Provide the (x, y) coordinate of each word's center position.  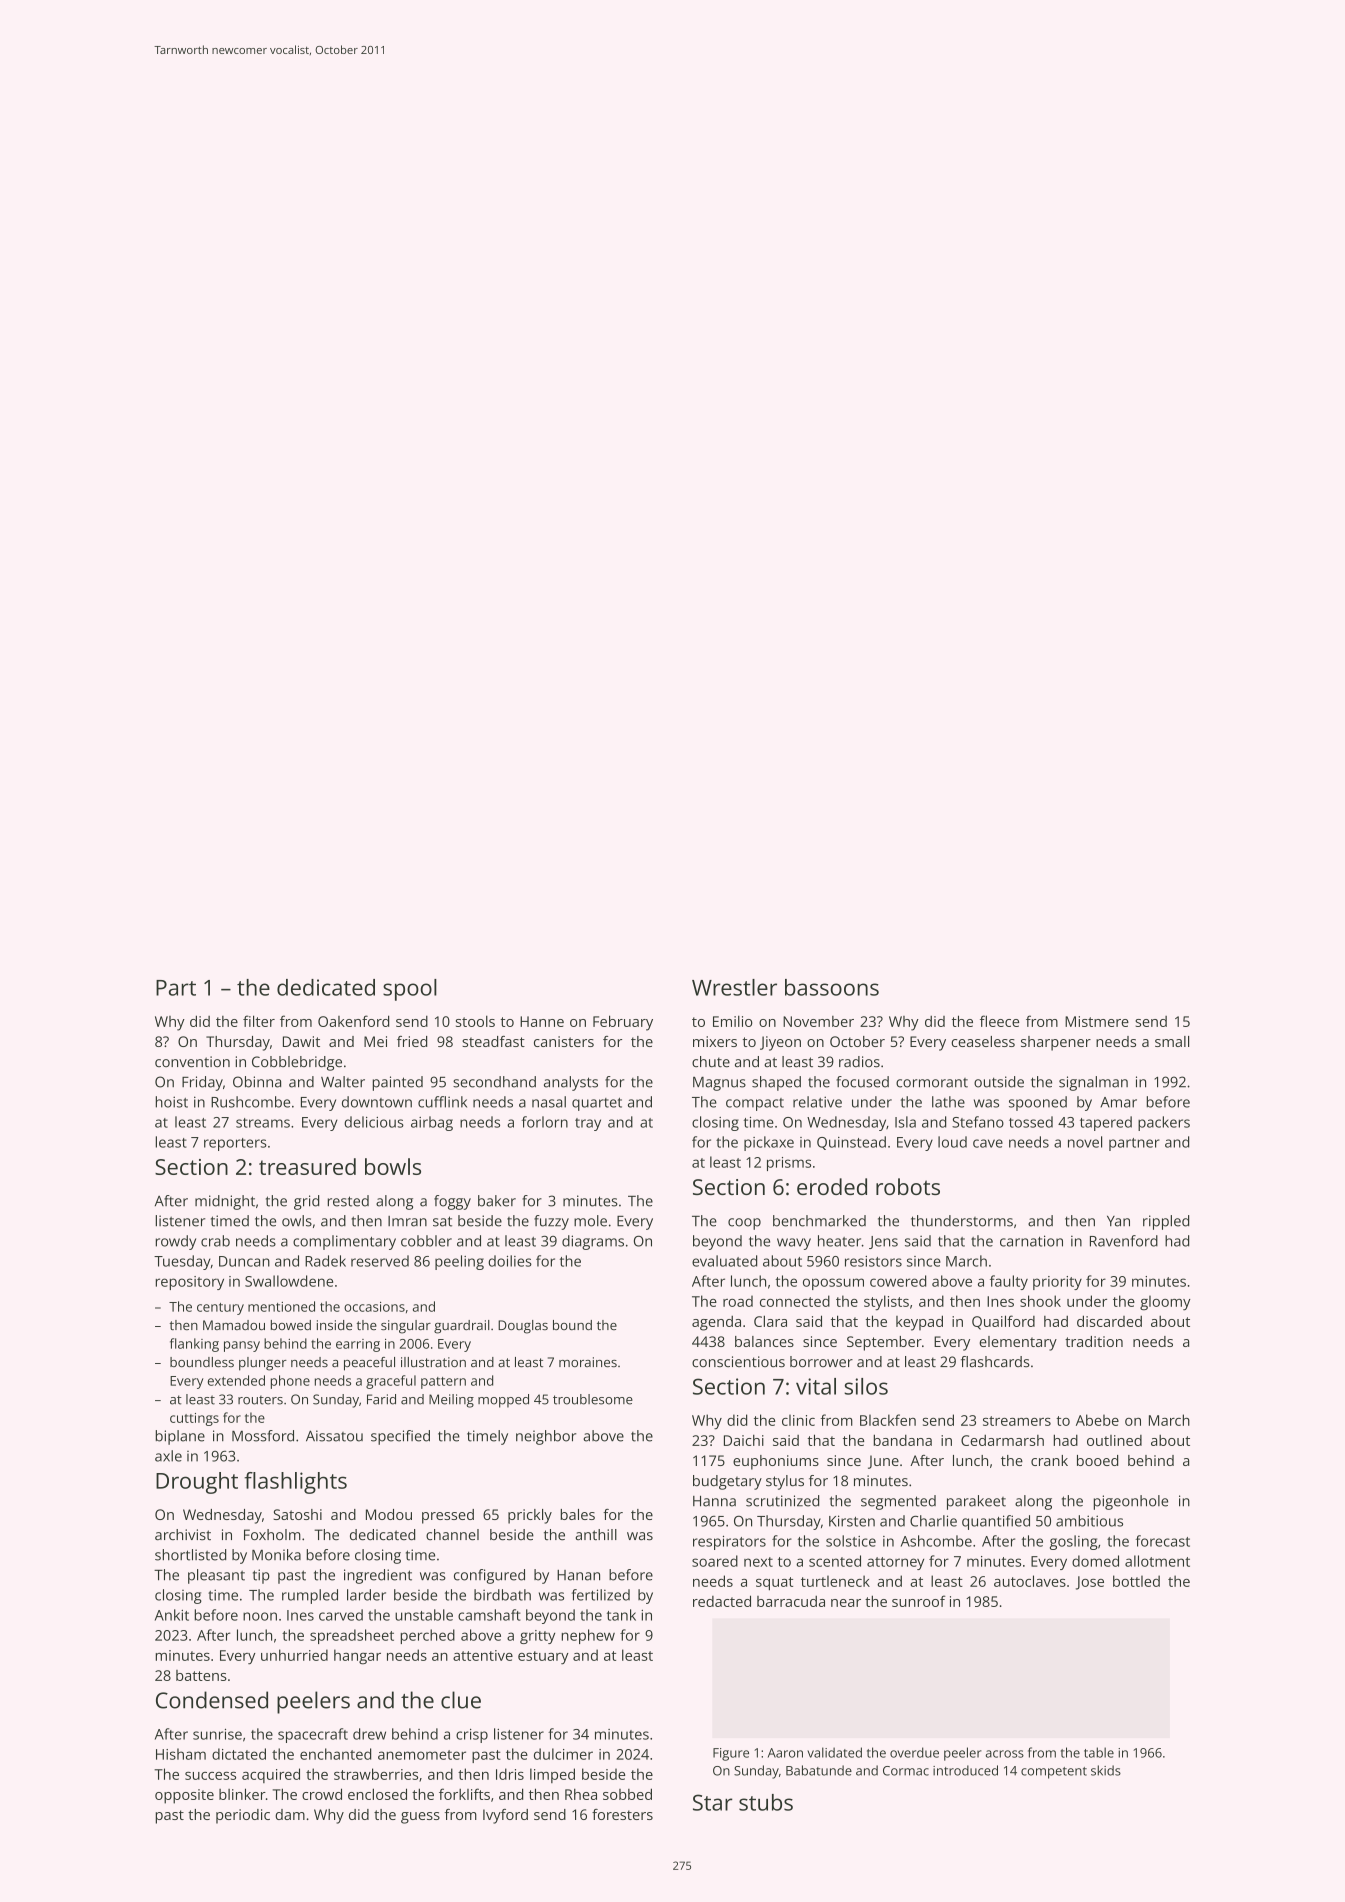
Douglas (523, 1327)
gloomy (1165, 1303)
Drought (197, 1483)
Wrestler (734, 987)
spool (410, 990)
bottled (1136, 1581)
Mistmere (1097, 1021)
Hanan (578, 1575)
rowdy (176, 1242)
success (210, 1776)
